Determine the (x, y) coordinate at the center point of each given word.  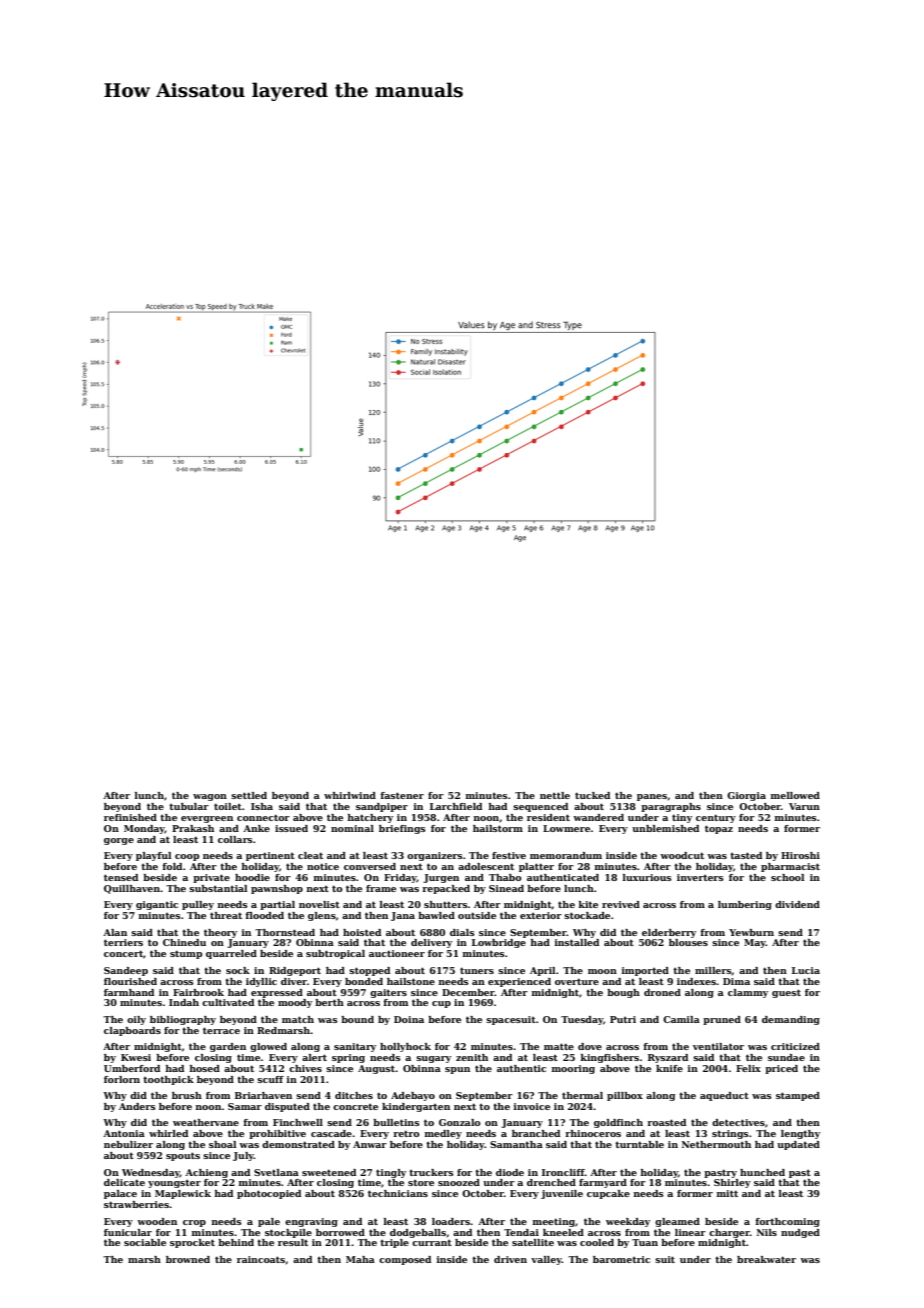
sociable (145, 1242)
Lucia (806, 970)
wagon (210, 797)
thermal (582, 1095)
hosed (205, 1068)
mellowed (795, 795)
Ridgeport (295, 971)
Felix (748, 1068)
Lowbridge (499, 943)
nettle (555, 795)
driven (510, 1259)
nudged (800, 1233)
